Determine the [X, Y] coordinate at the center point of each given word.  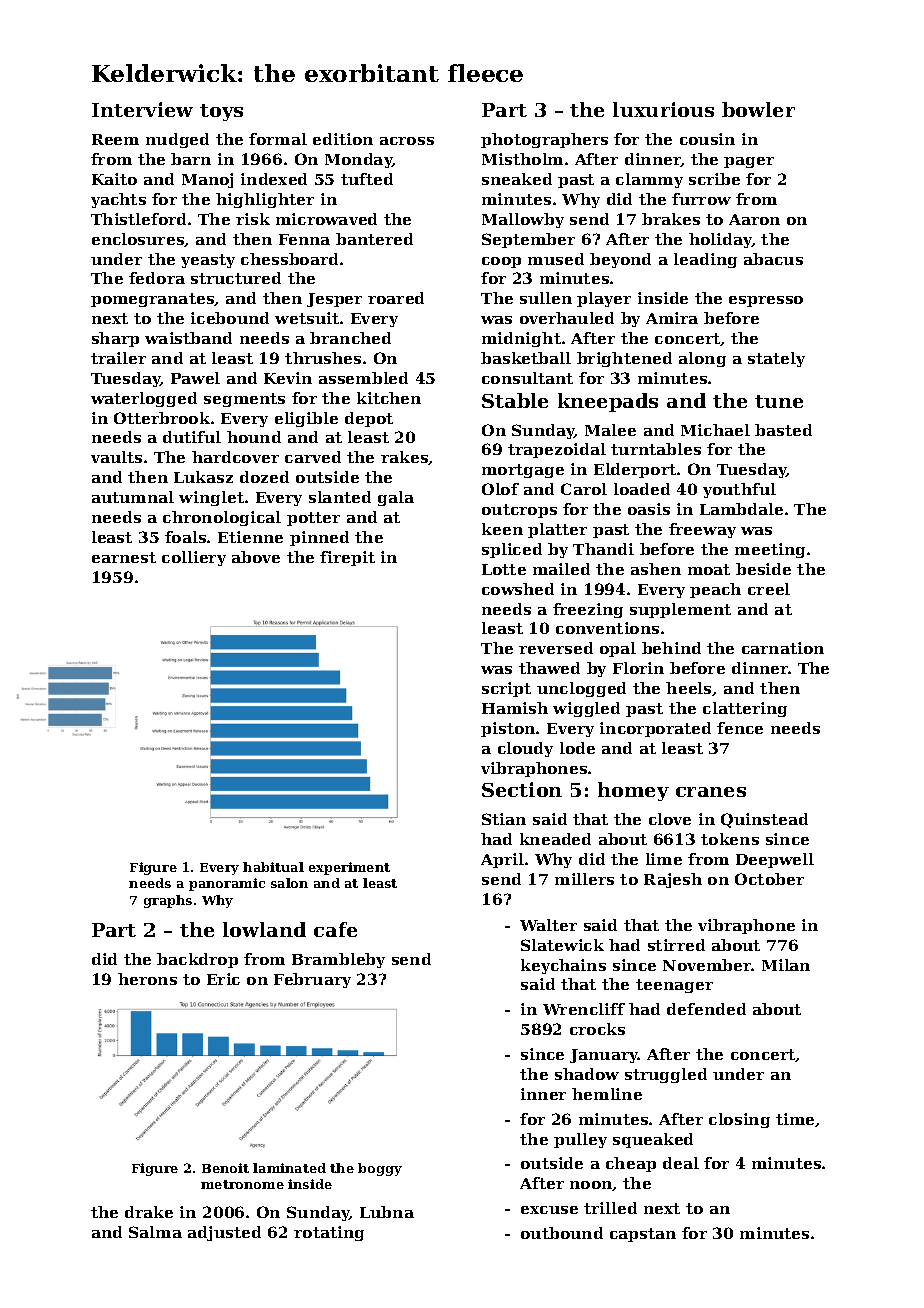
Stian [504, 819]
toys [221, 112]
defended [706, 1009]
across [407, 141]
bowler [758, 109]
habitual [273, 867]
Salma [155, 1232]
